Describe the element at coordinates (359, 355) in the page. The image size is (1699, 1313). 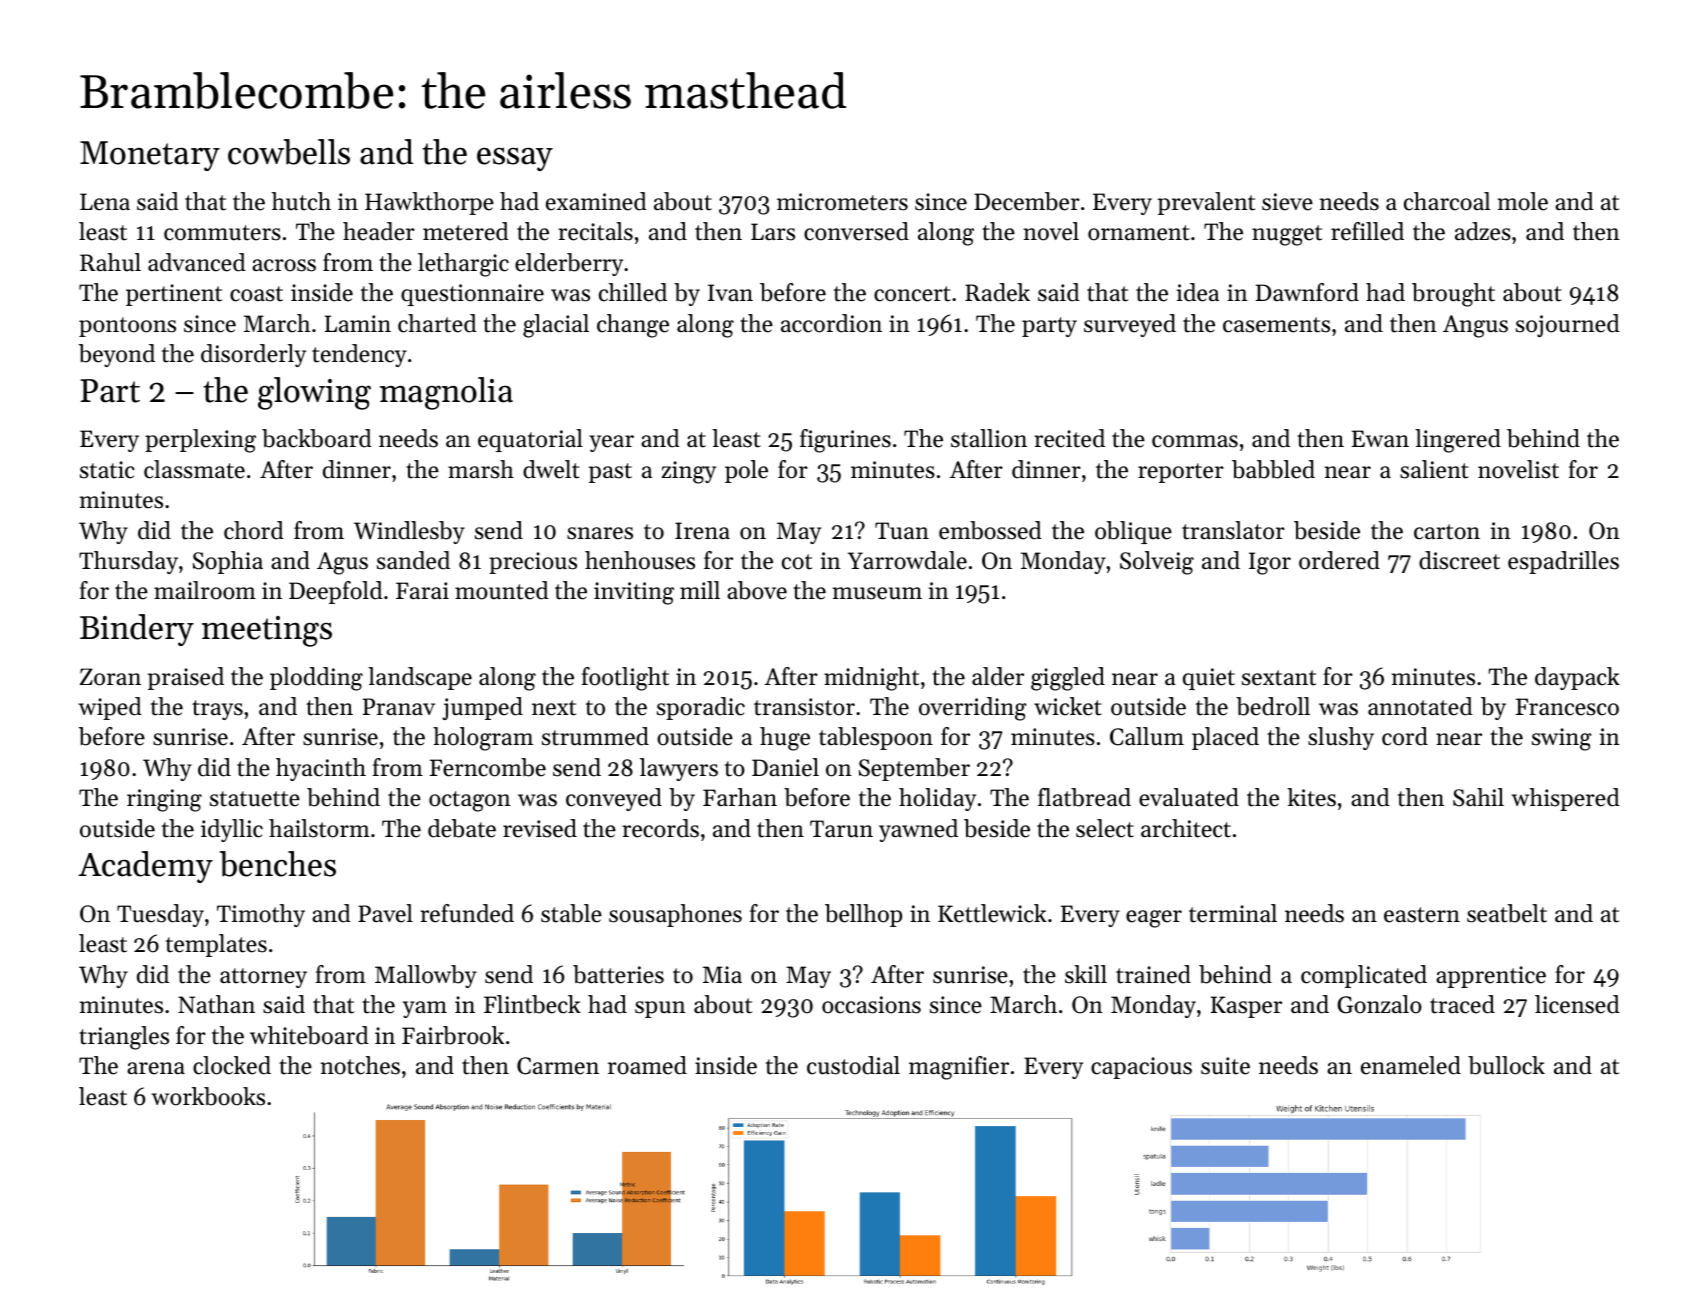
I see `tendency` at that location.
